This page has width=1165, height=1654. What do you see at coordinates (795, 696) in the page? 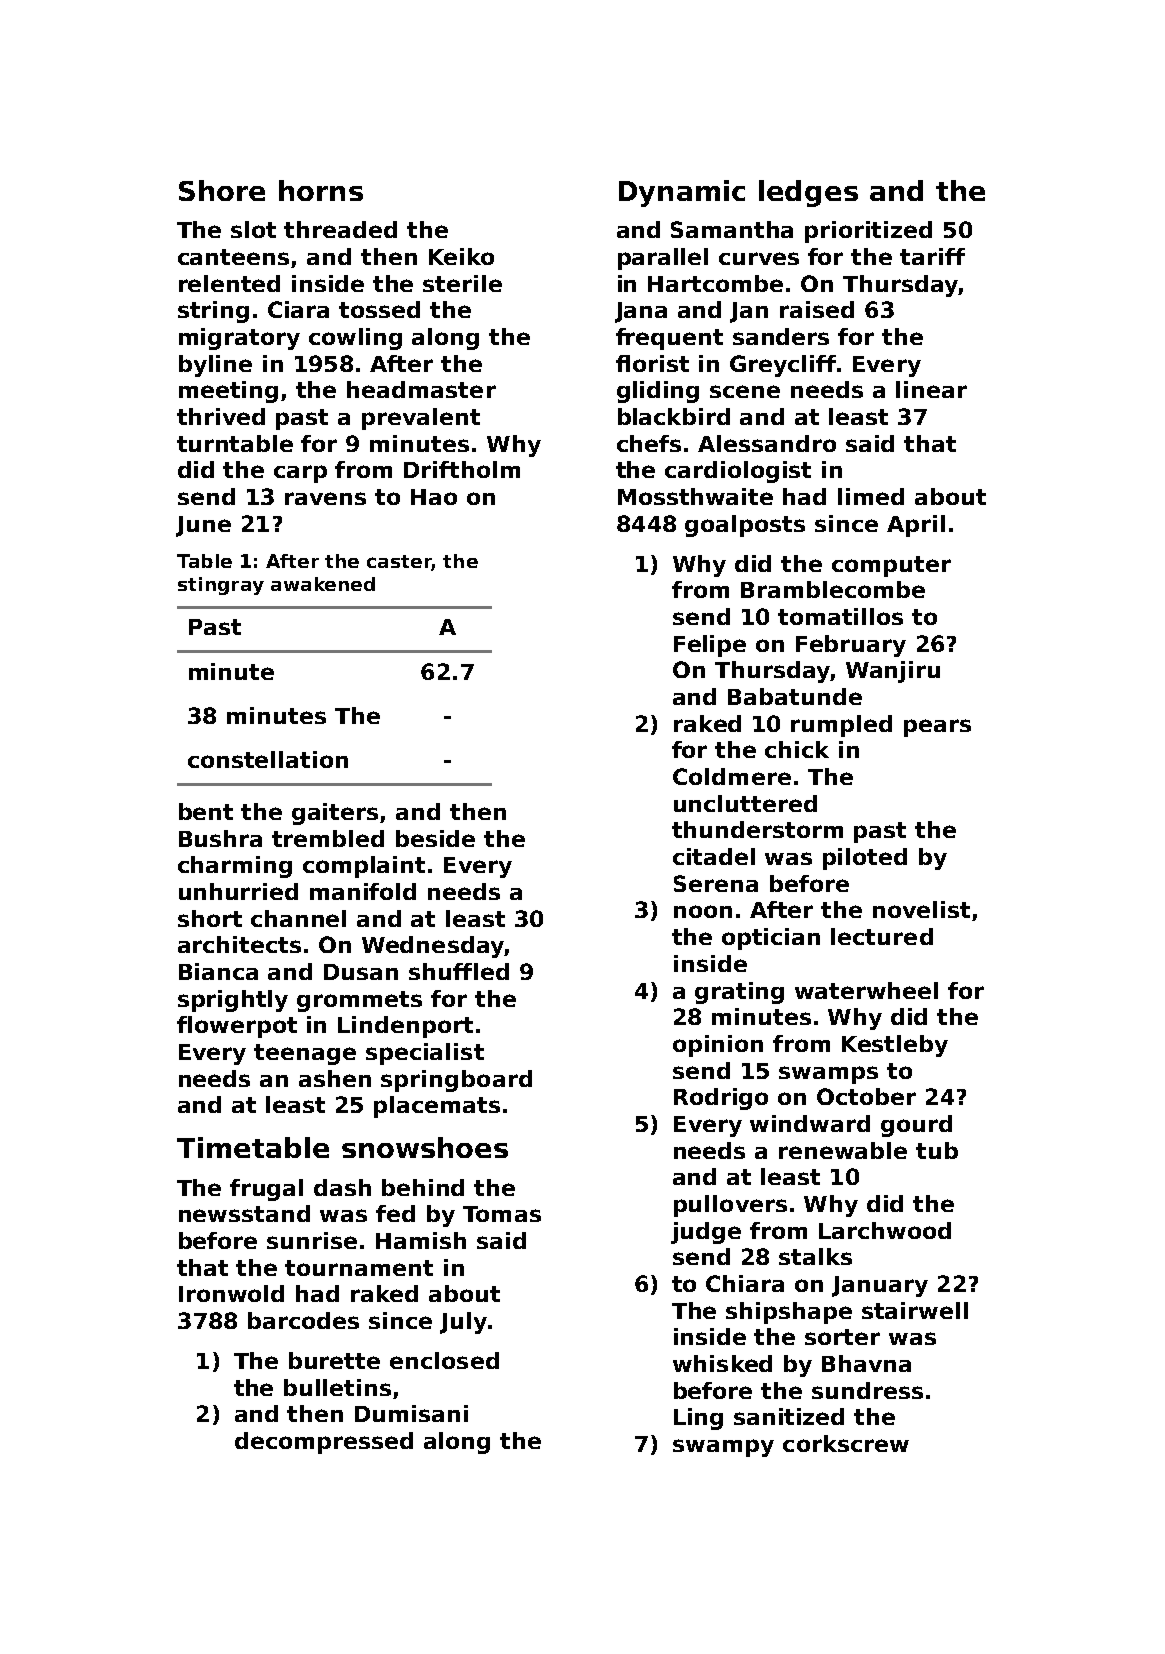
I see `Babatunde` at bounding box center [795, 696].
